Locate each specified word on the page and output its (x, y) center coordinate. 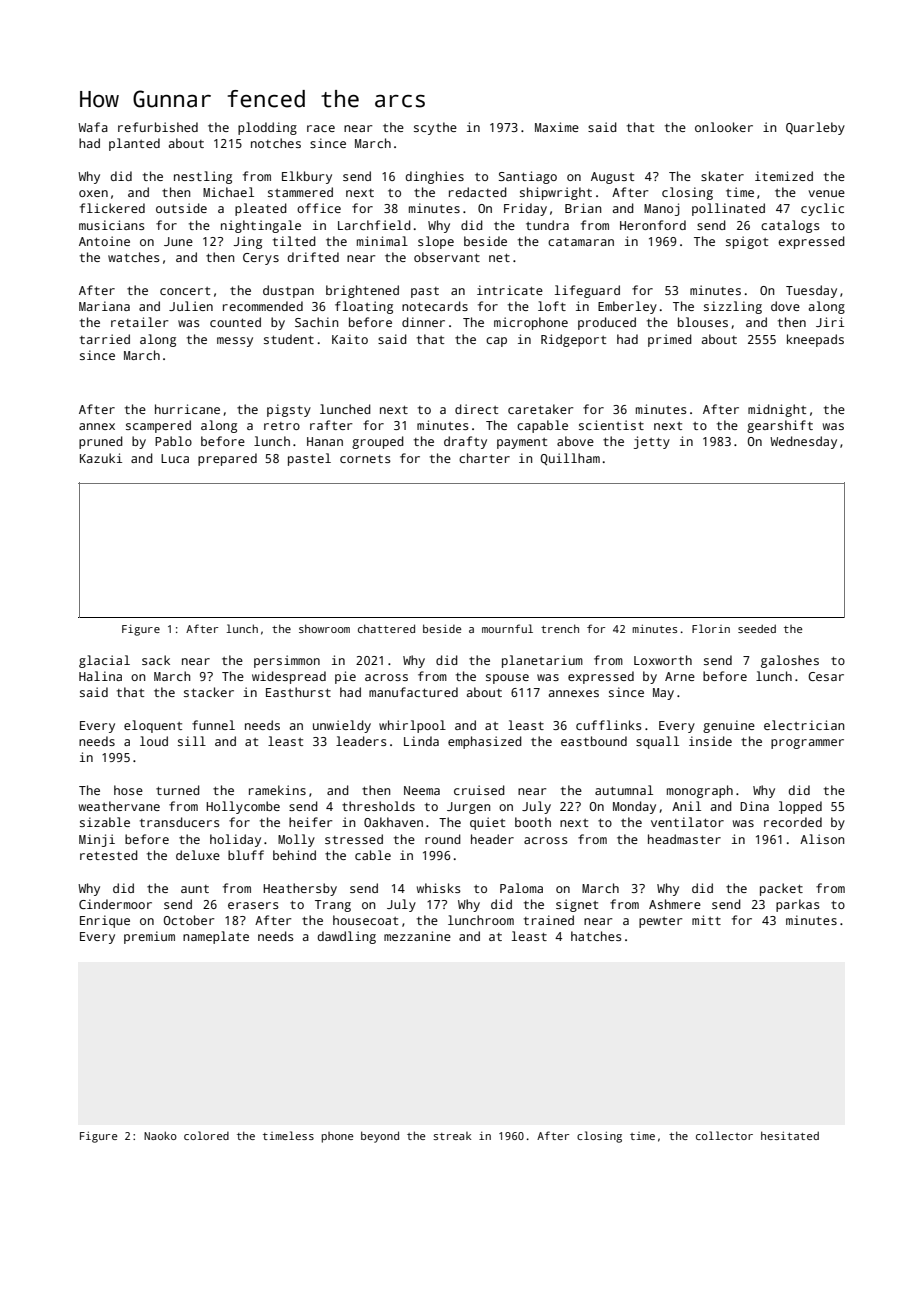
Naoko (160, 1135)
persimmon (287, 661)
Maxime (557, 127)
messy (235, 342)
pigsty (289, 410)
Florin (711, 628)
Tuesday (811, 291)
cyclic (822, 209)
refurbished (158, 127)
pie (345, 677)
